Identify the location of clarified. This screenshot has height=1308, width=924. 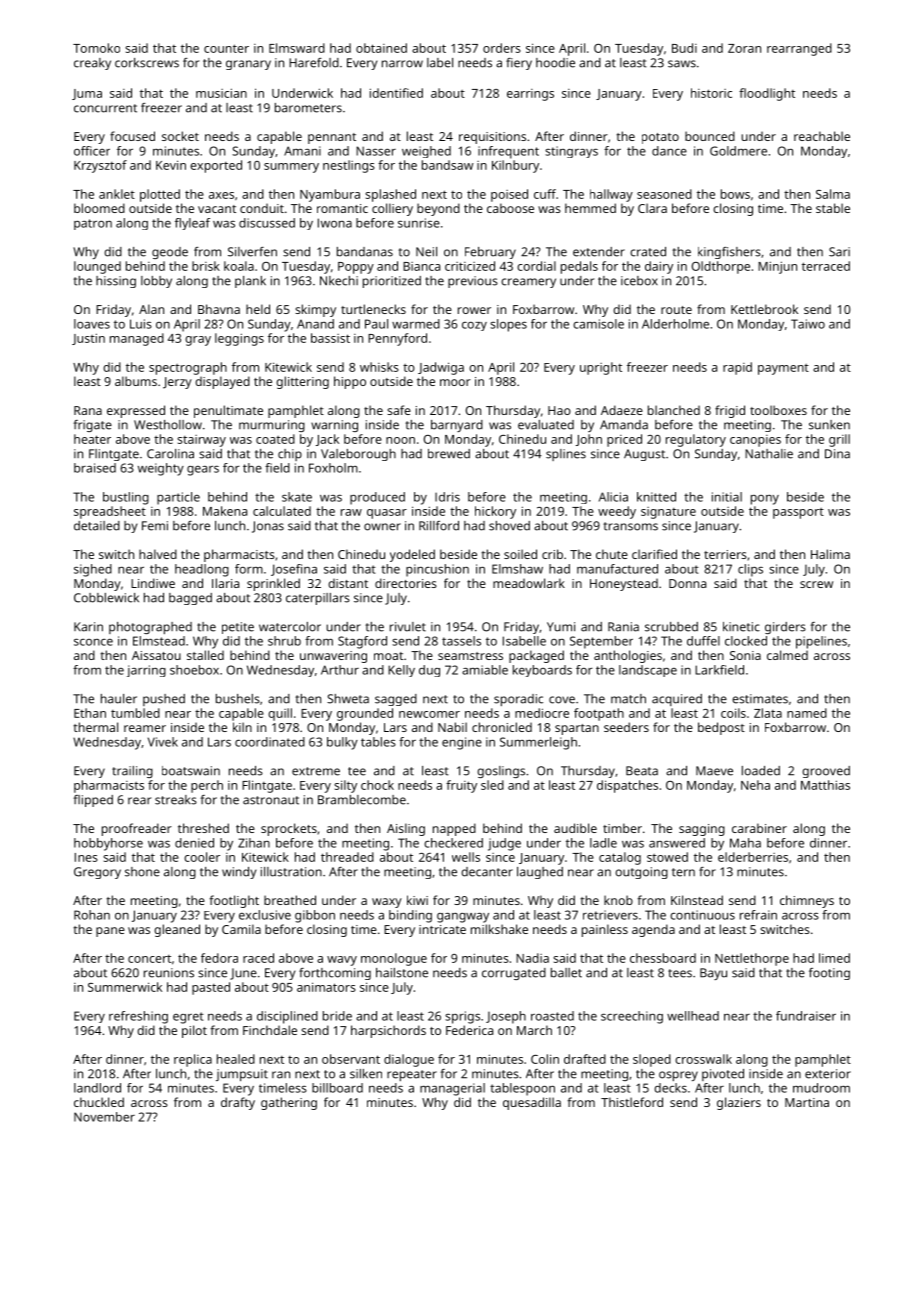
(654, 554).
